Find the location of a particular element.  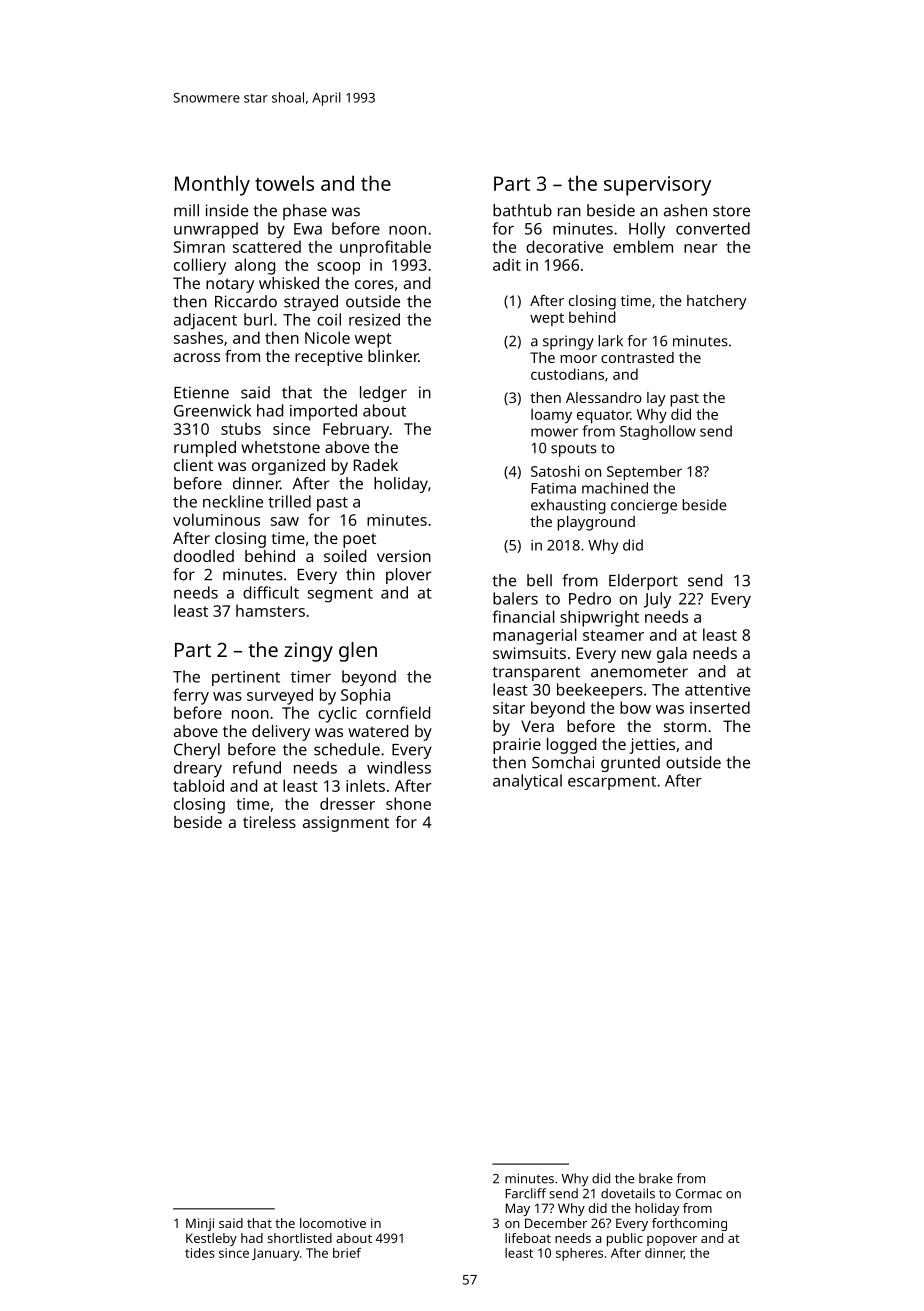

tireless is located at coordinates (269, 822).
